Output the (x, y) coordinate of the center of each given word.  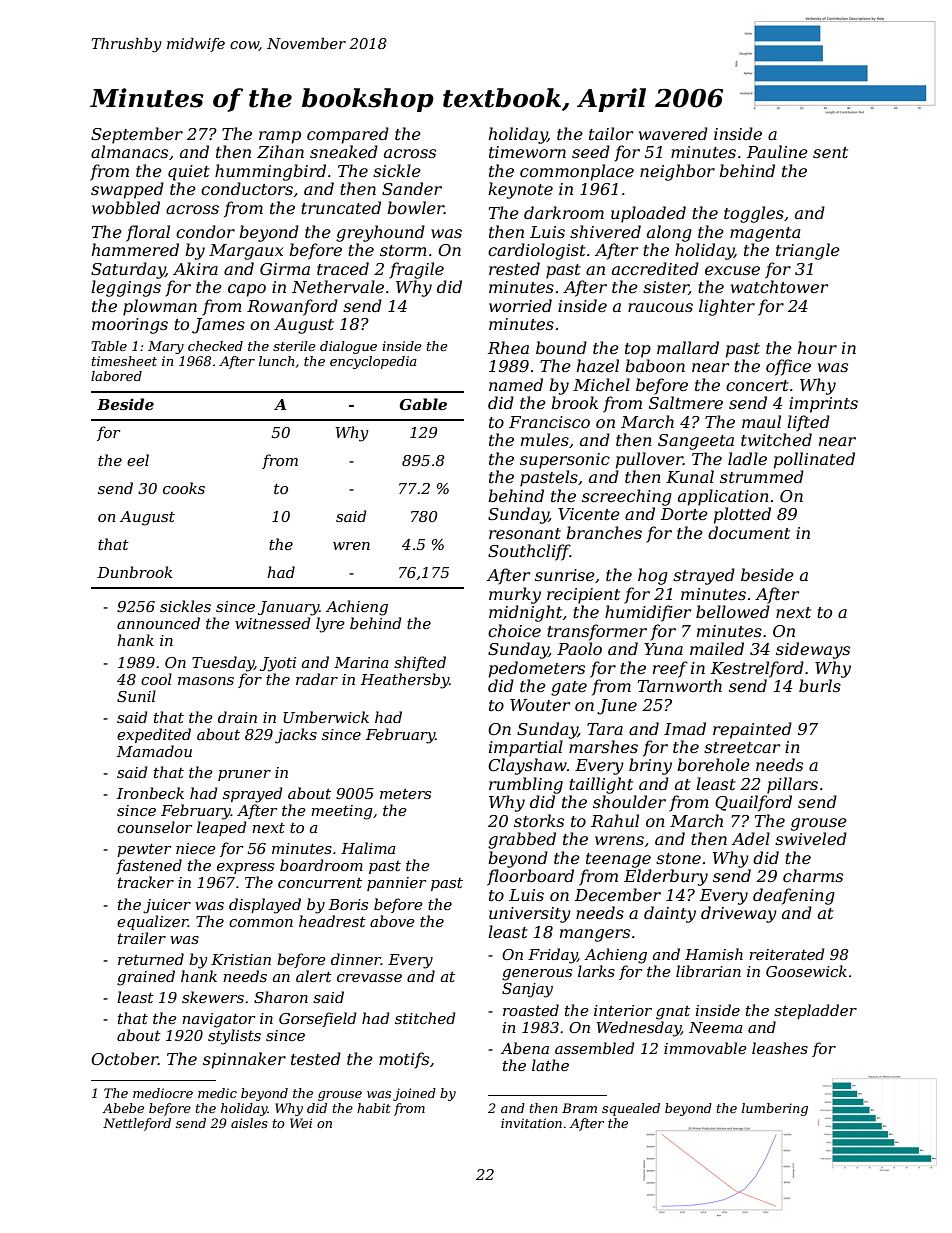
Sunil (136, 696)
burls (820, 685)
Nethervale (338, 286)
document (749, 532)
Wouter (540, 705)
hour (817, 347)
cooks (184, 488)
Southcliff (529, 552)
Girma (285, 269)
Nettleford (137, 1124)
